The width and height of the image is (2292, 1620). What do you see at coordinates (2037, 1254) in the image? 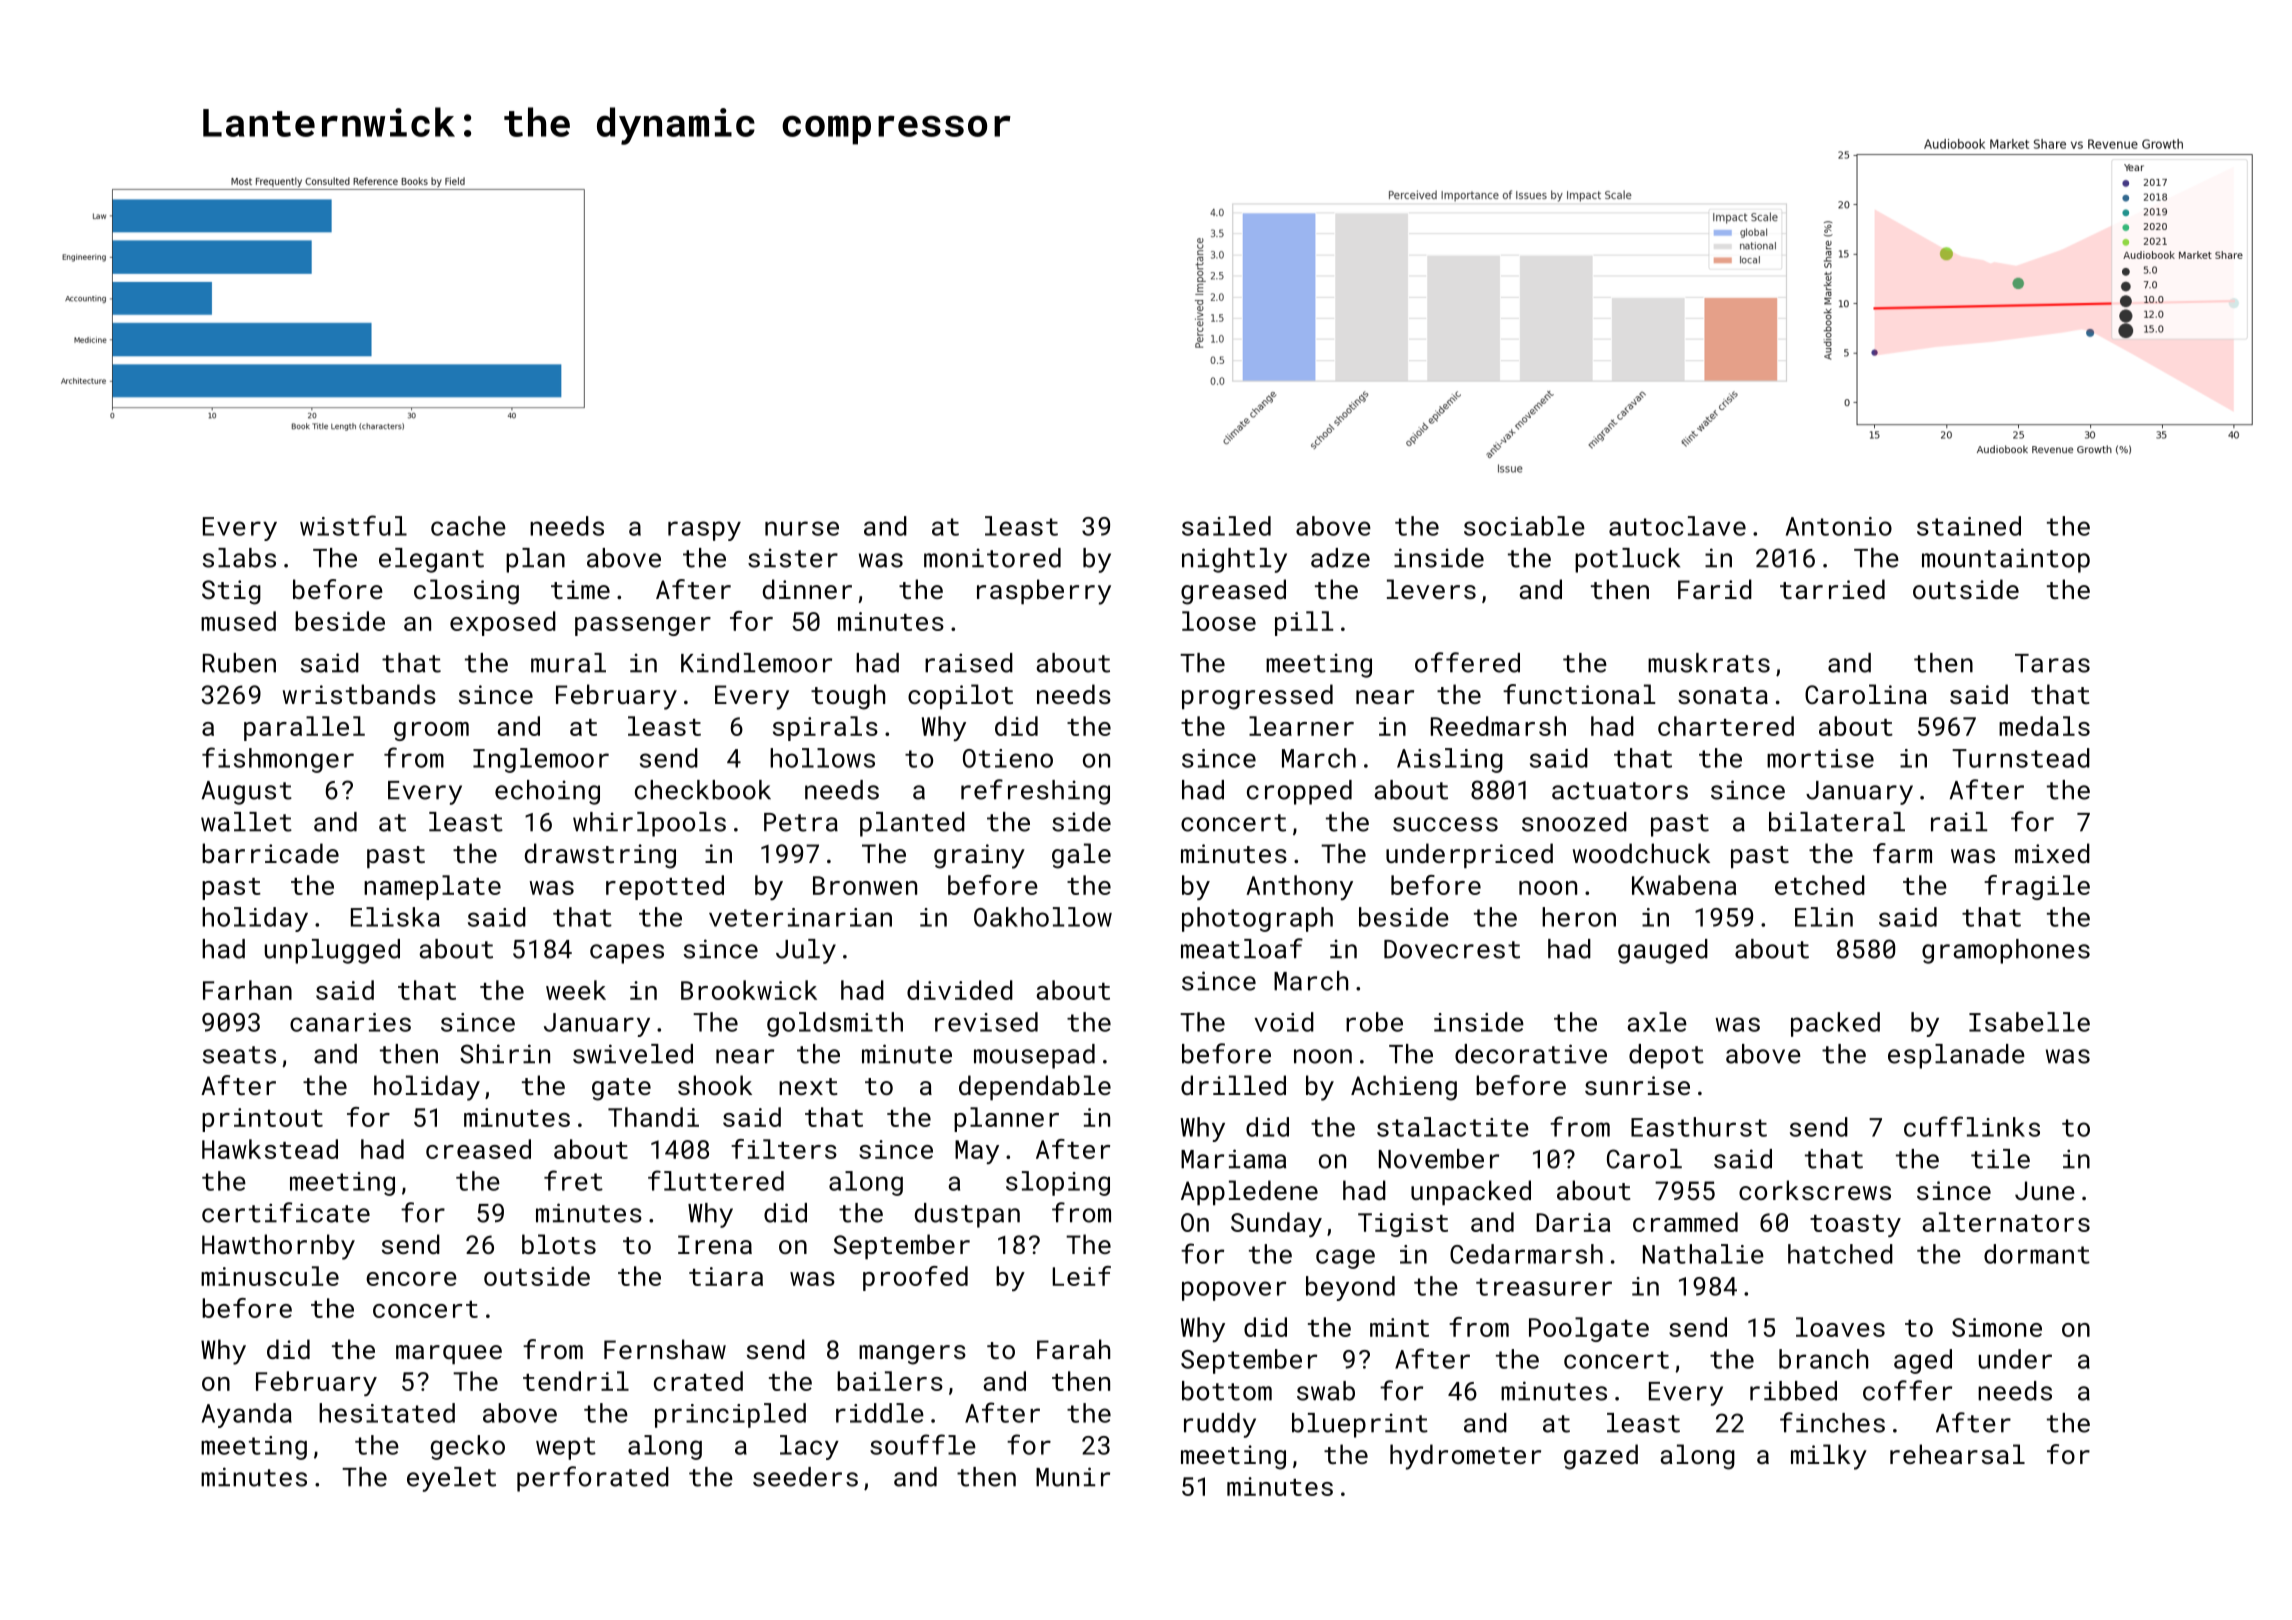
I see `dormant` at bounding box center [2037, 1254].
